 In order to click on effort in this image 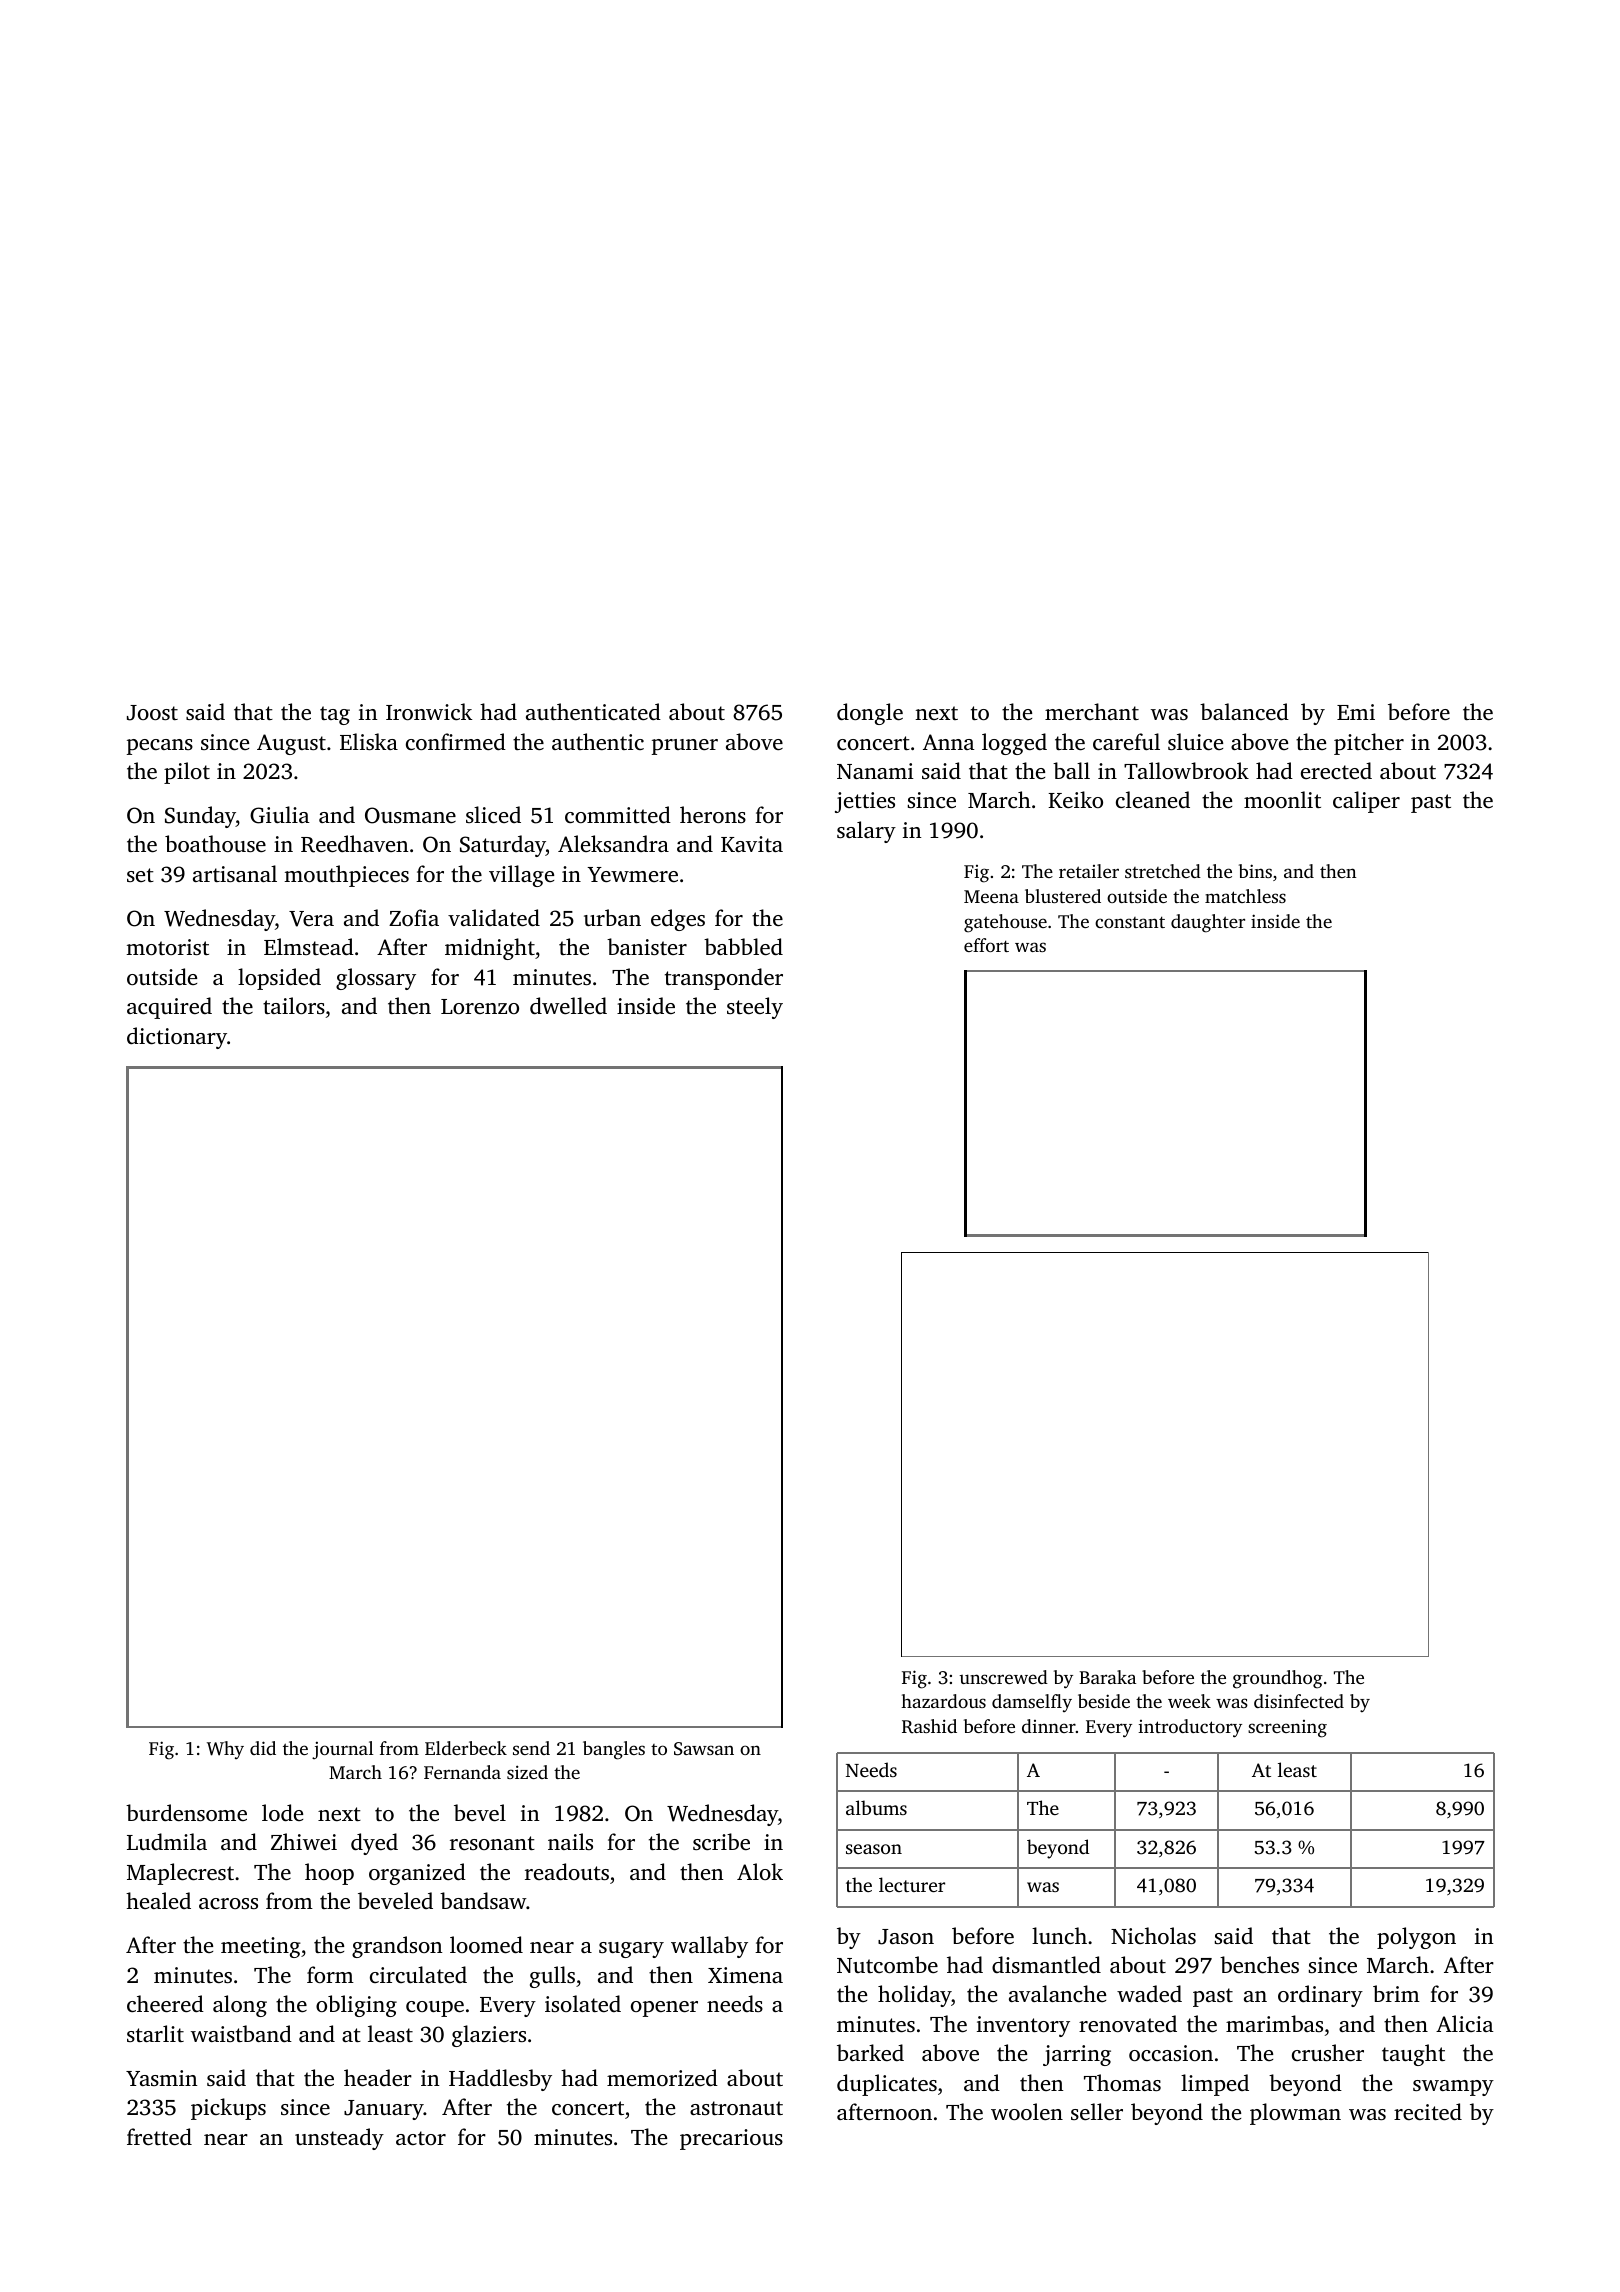, I will do `click(986, 945)`.
